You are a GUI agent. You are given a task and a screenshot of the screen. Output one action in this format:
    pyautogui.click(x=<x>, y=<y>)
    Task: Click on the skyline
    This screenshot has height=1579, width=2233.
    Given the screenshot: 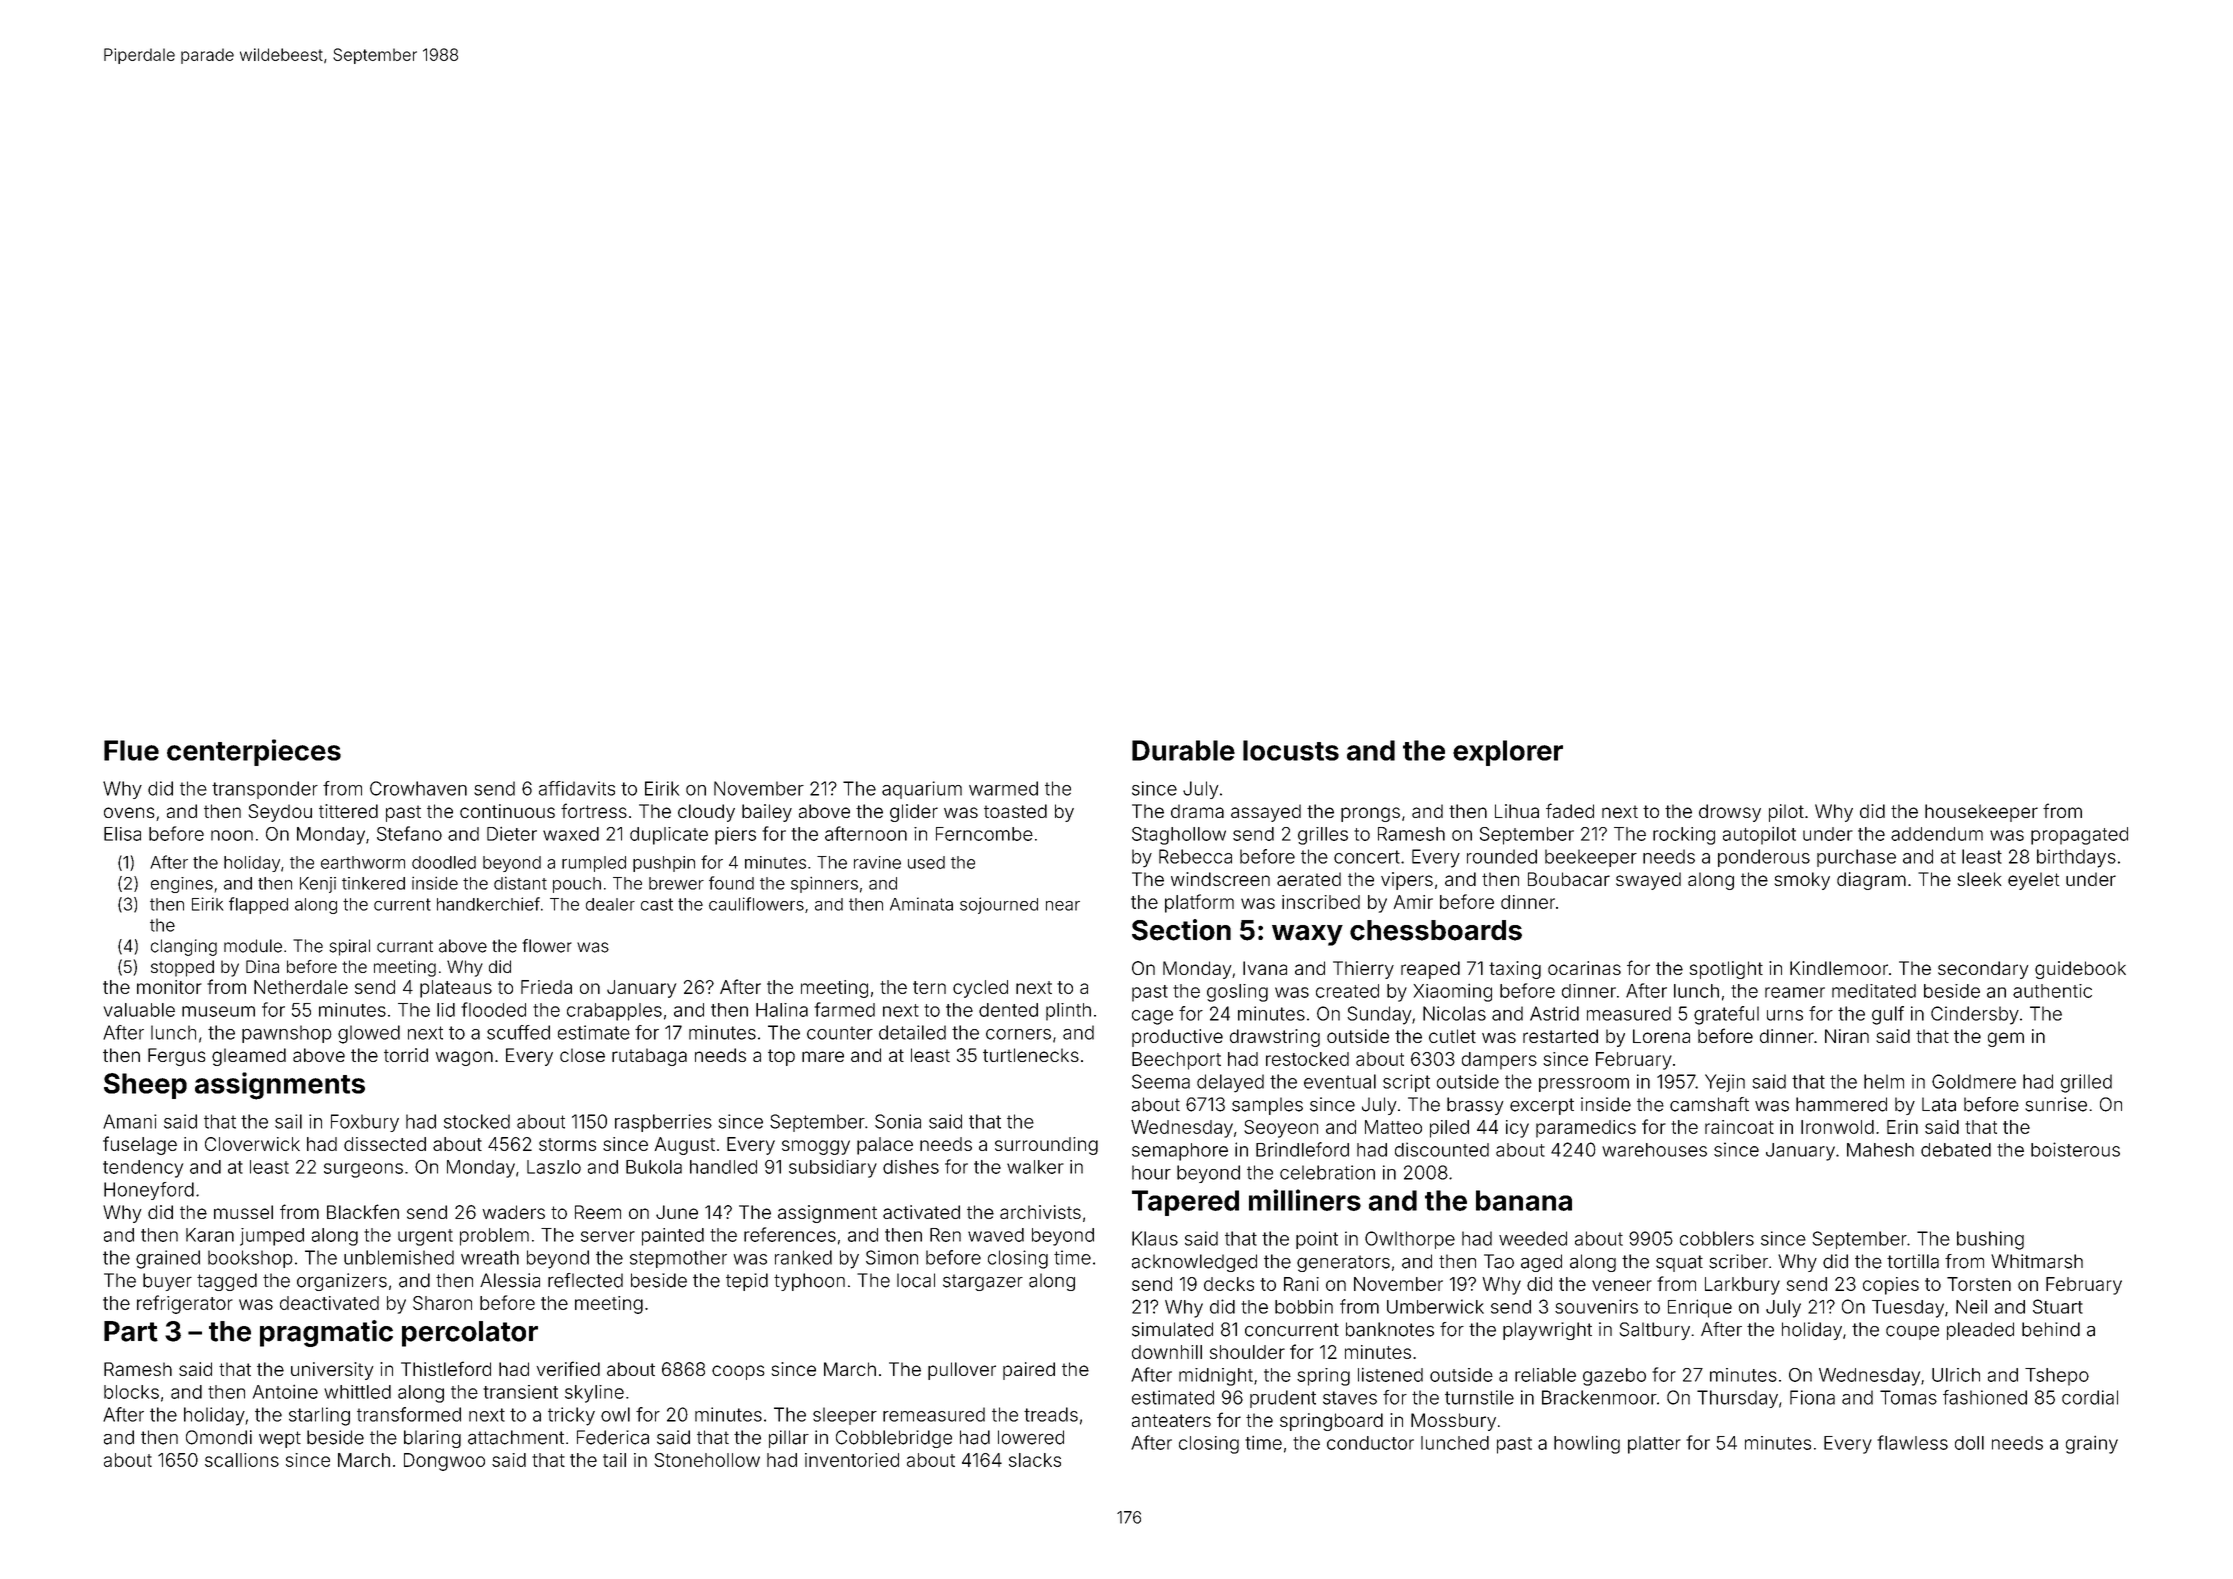 What is the action you would take?
    pyautogui.click(x=594, y=1394)
